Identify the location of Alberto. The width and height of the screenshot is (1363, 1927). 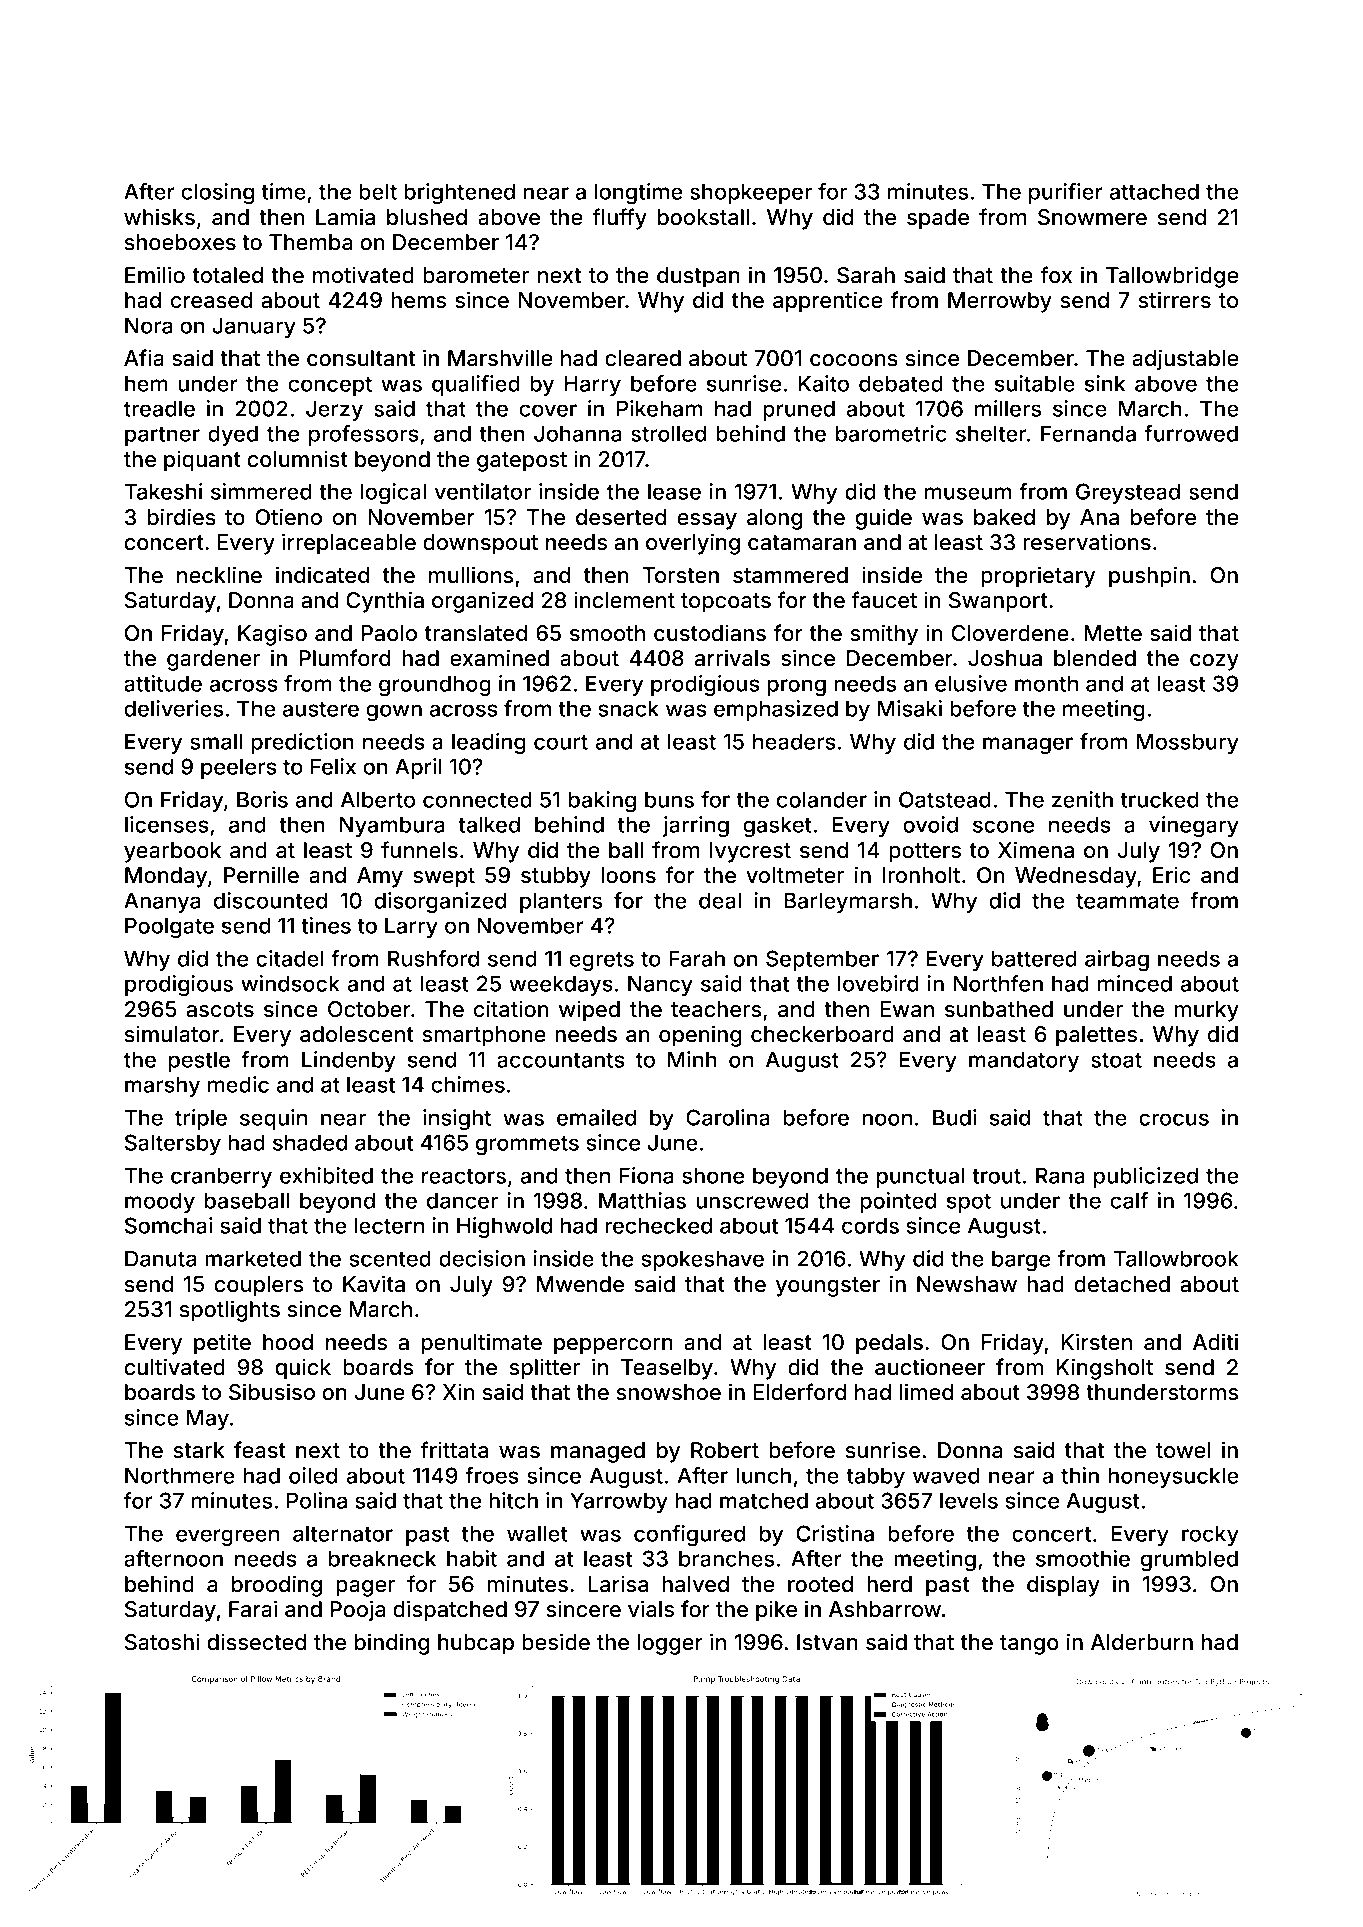
(378, 799).
